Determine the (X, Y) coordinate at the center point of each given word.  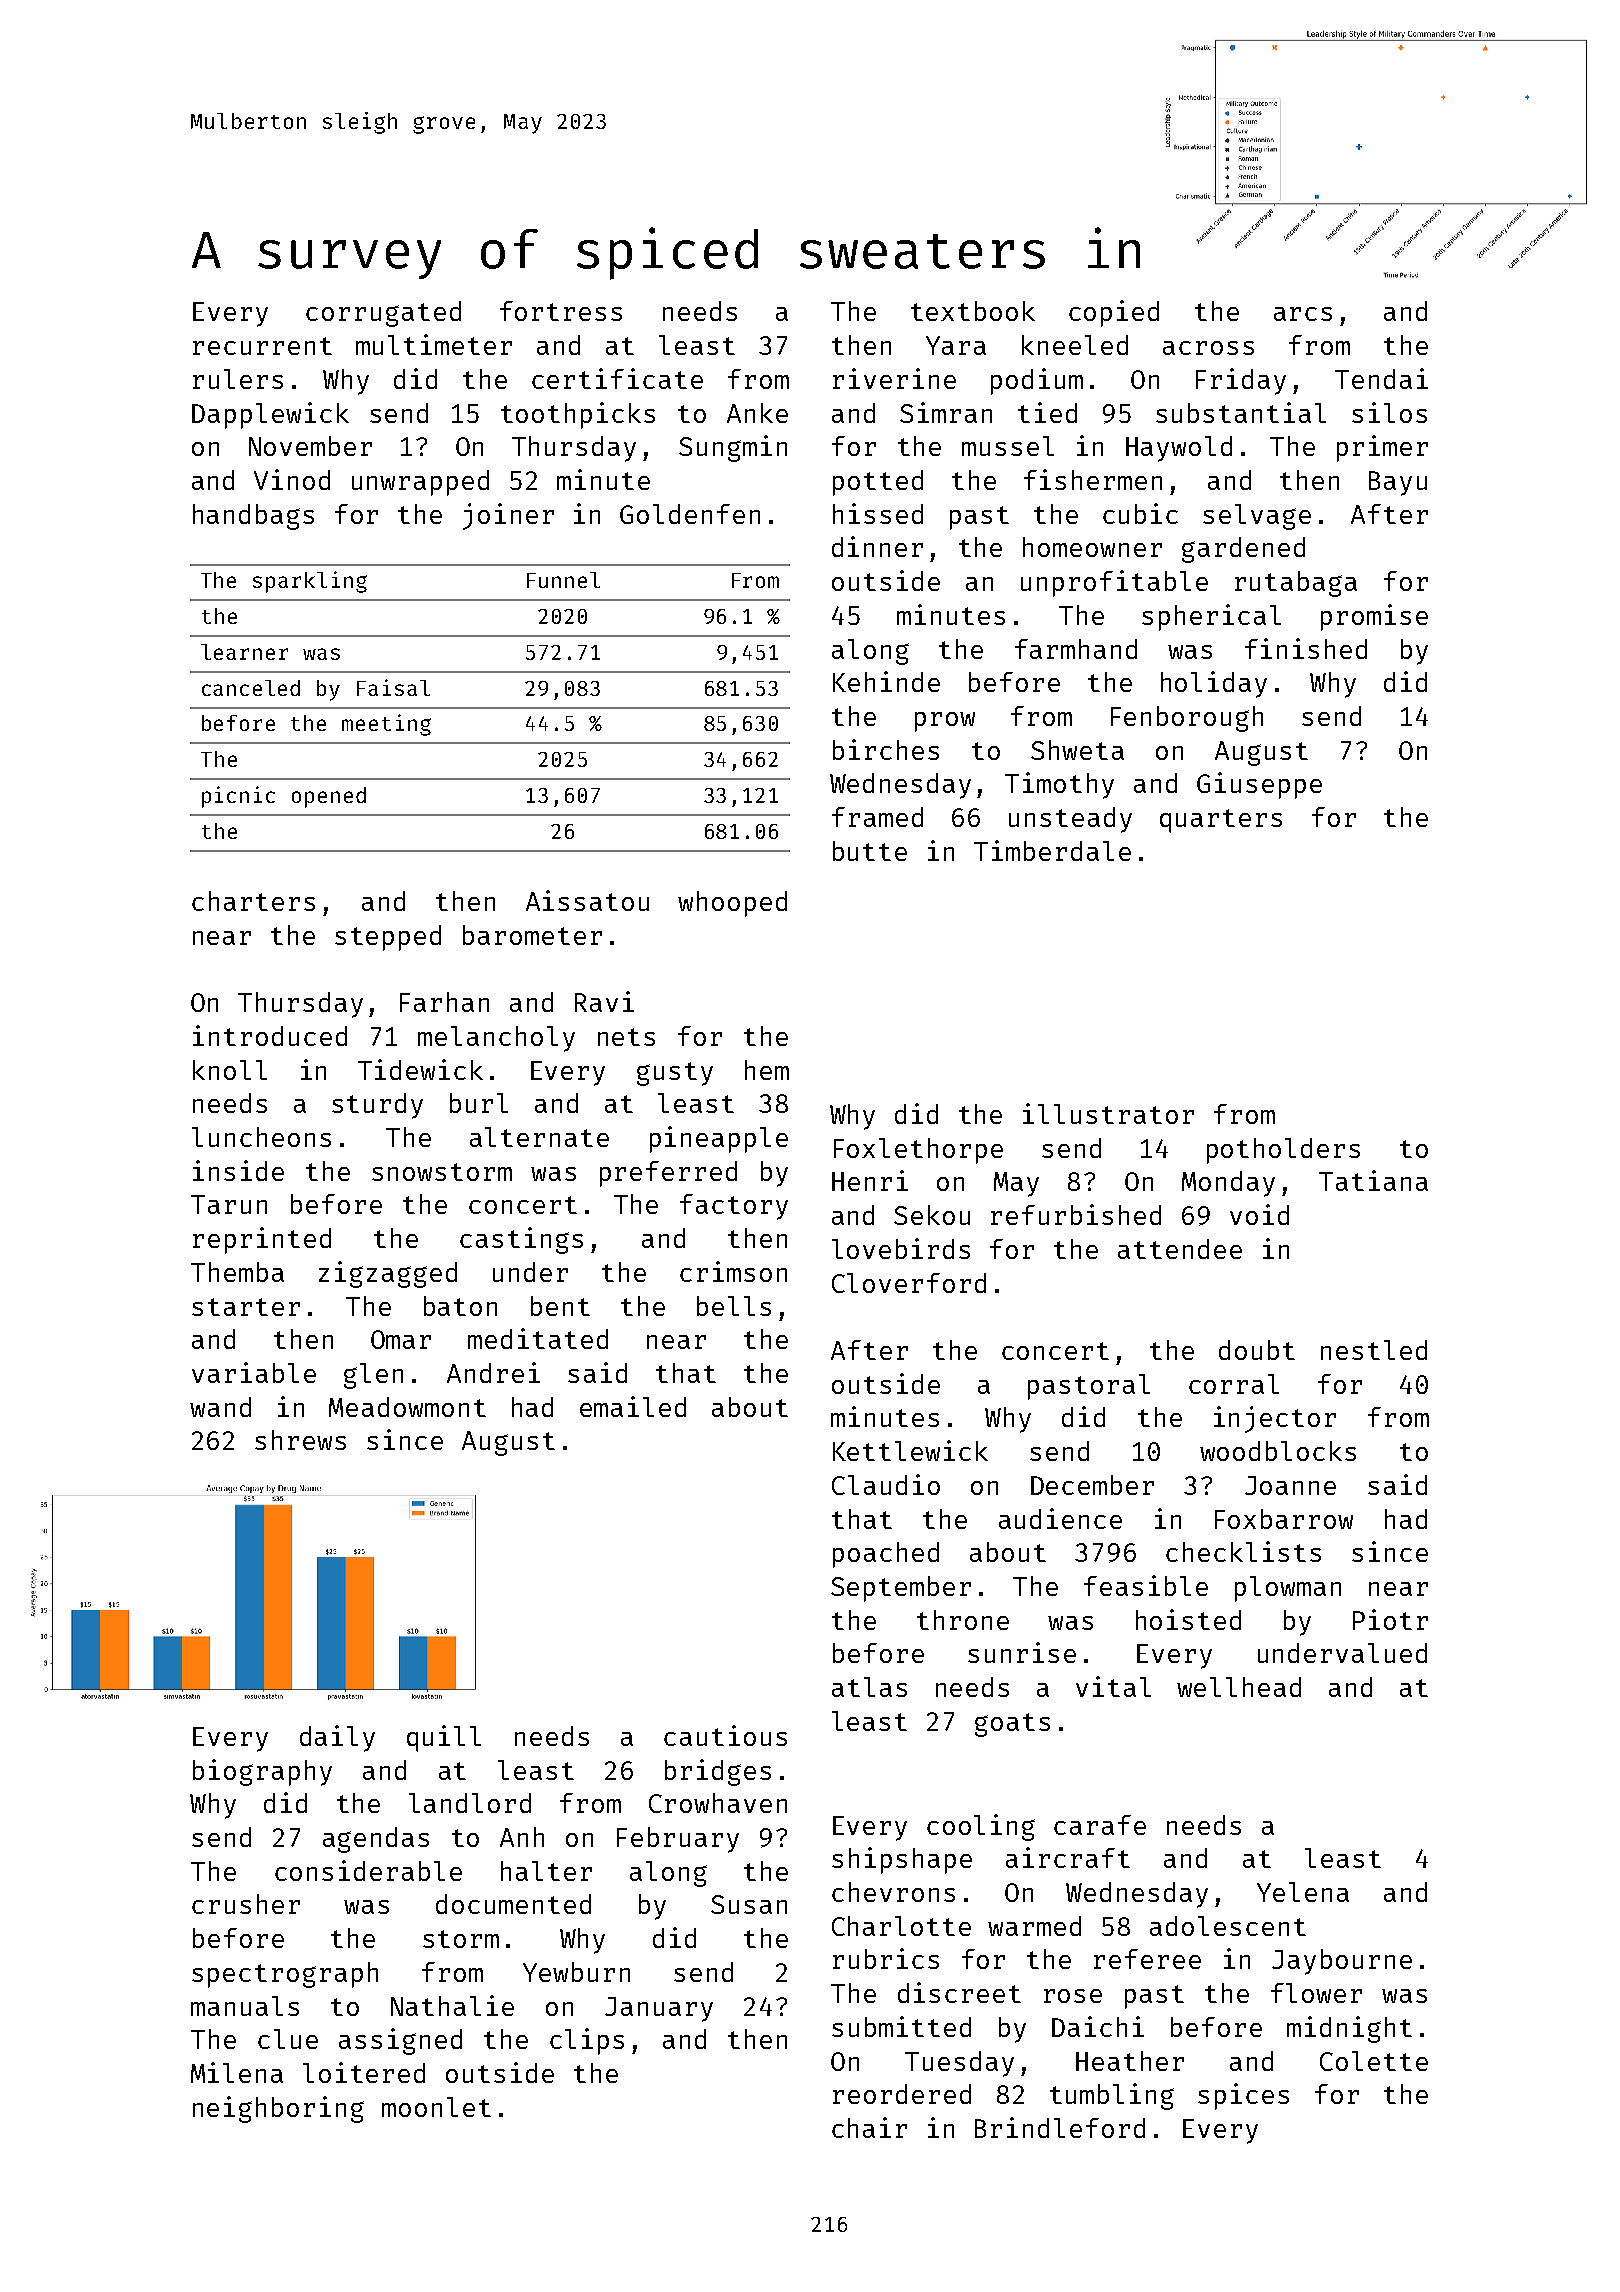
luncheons (261, 1137)
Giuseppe (1259, 785)
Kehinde (886, 681)
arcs (1303, 314)
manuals (245, 2006)
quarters (1221, 821)
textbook (973, 311)
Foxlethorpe (918, 1151)
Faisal (393, 687)
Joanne (1290, 1485)
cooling (981, 1827)
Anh (522, 1837)
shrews (300, 1440)
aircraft (1068, 1857)
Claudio (886, 1484)
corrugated (383, 314)
